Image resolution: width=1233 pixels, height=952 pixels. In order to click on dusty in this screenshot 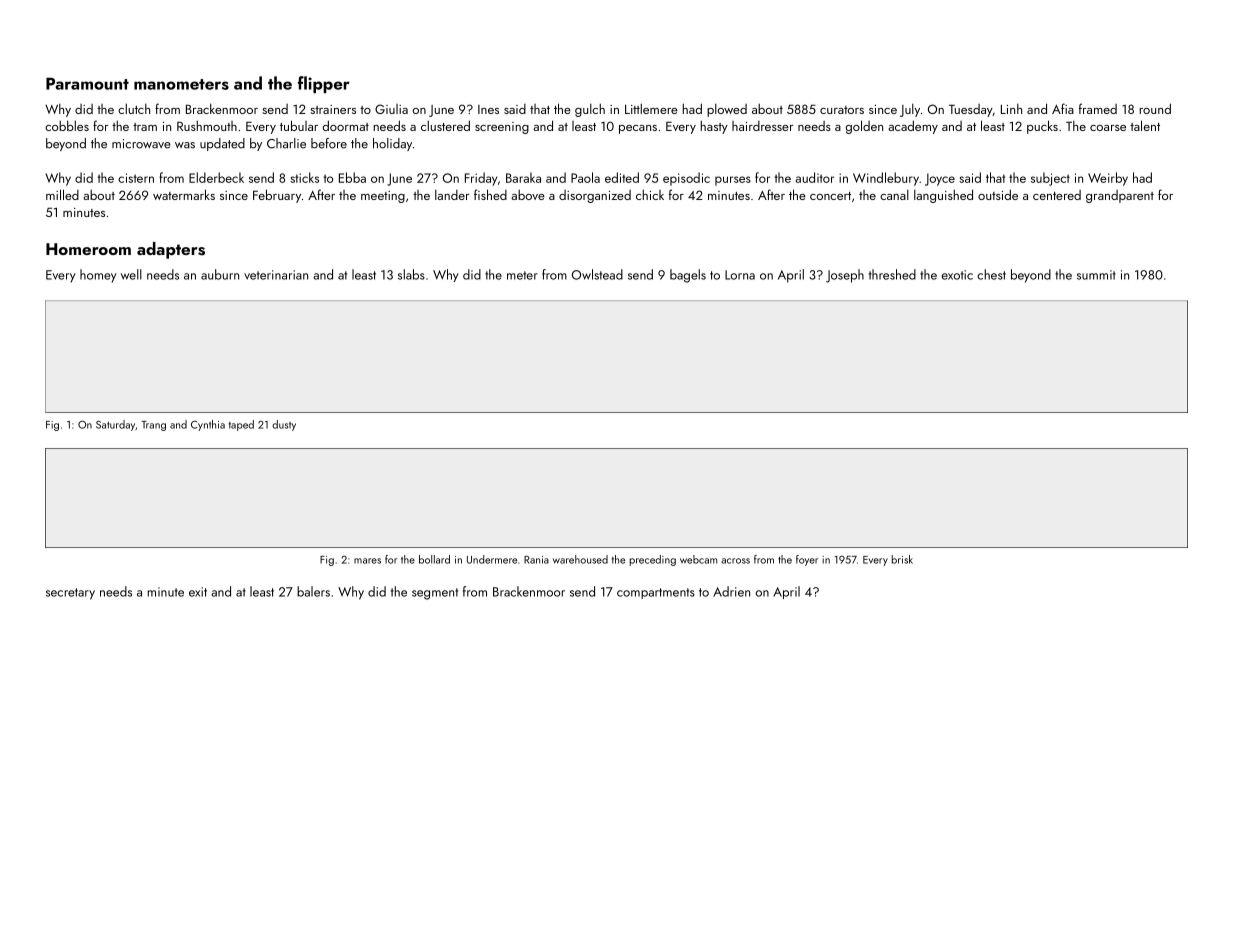, I will do `click(284, 425)`.
